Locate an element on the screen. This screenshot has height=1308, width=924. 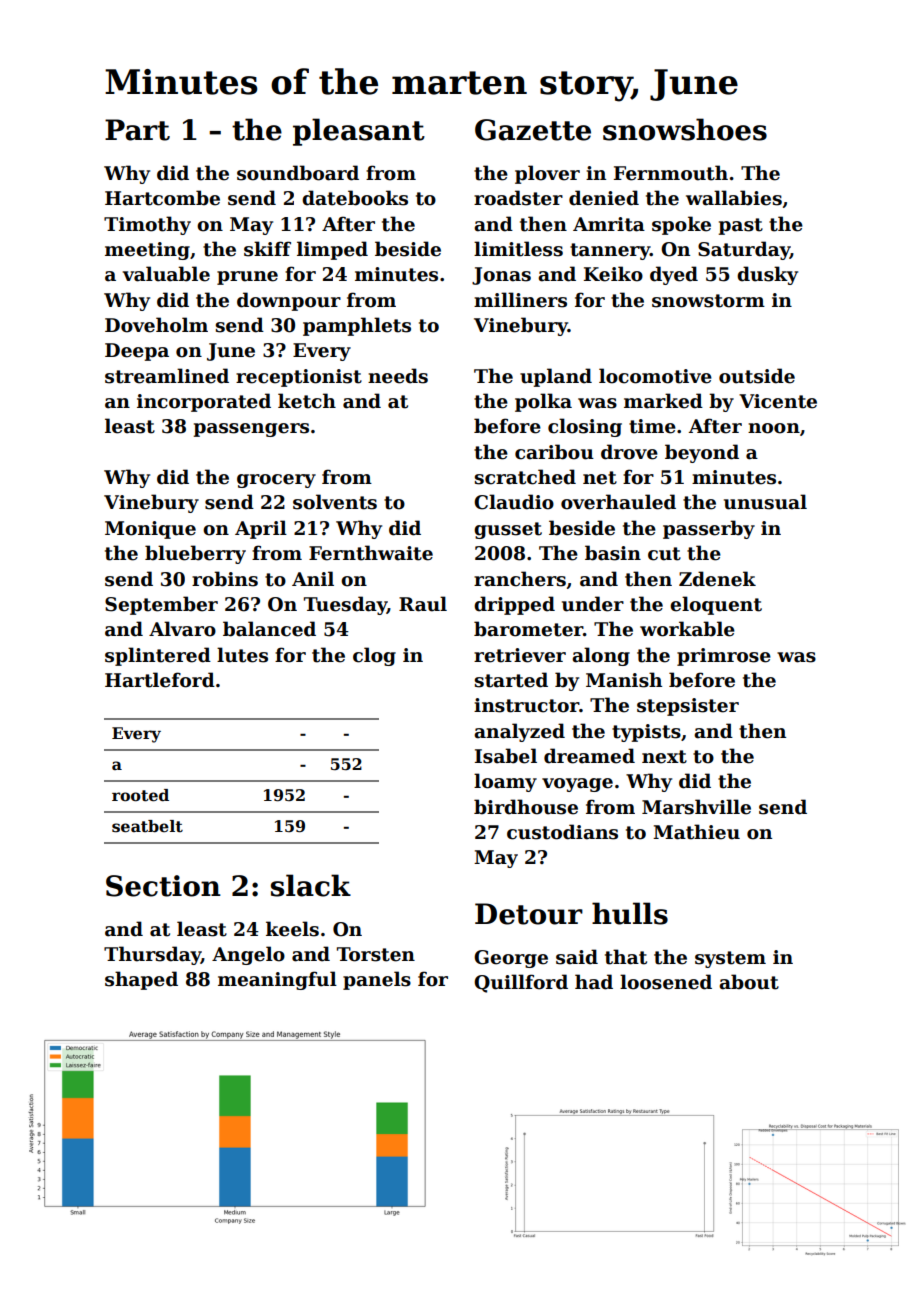
roadster is located at coordinates (518, 198).
